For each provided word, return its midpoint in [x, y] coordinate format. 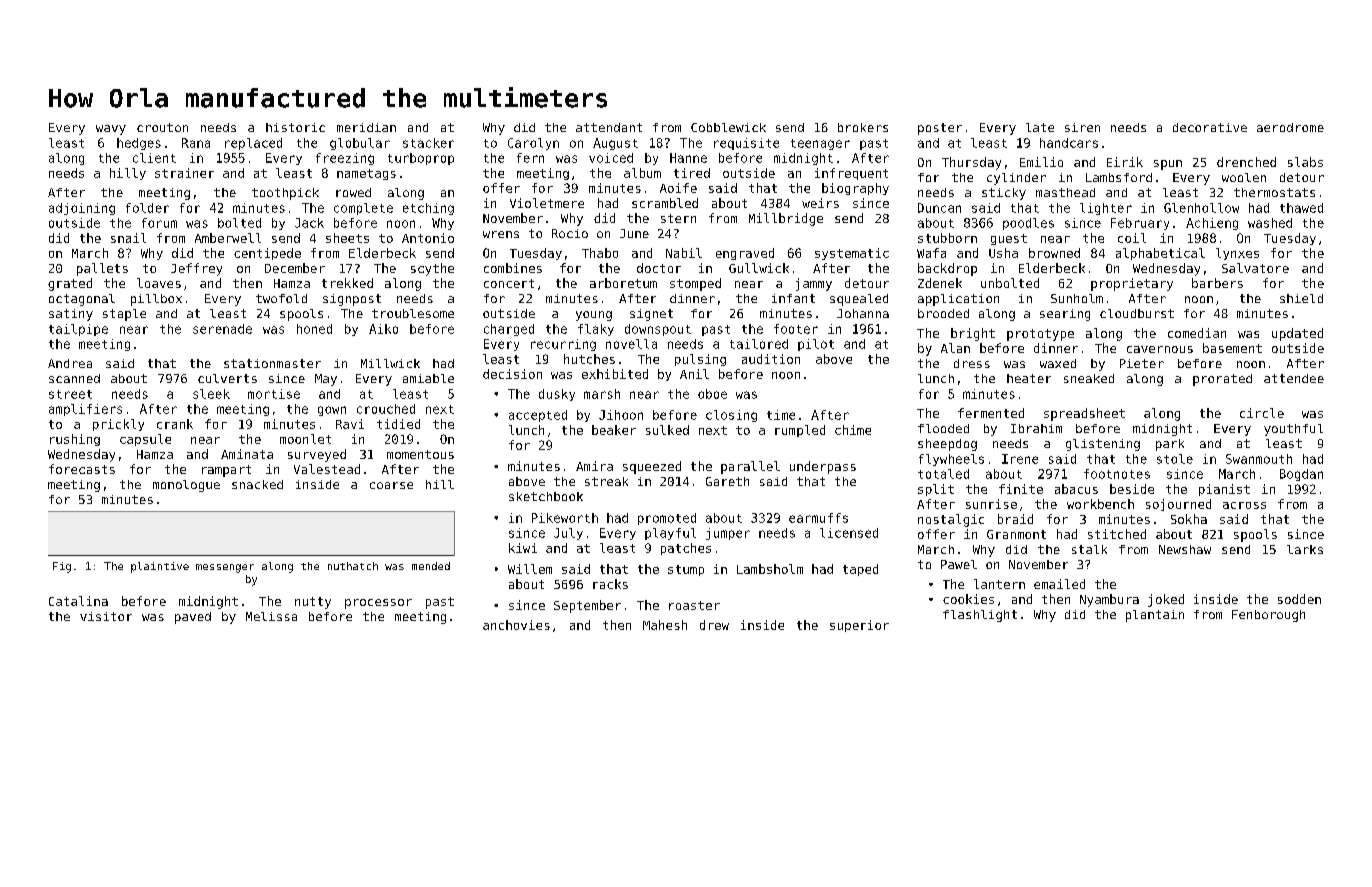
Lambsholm [770, 569]
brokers [863, 127]
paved [193, 618]
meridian [366, 127]
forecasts [82, 469]
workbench [1100, 504]
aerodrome [1290, 127]
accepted [538, 416]
